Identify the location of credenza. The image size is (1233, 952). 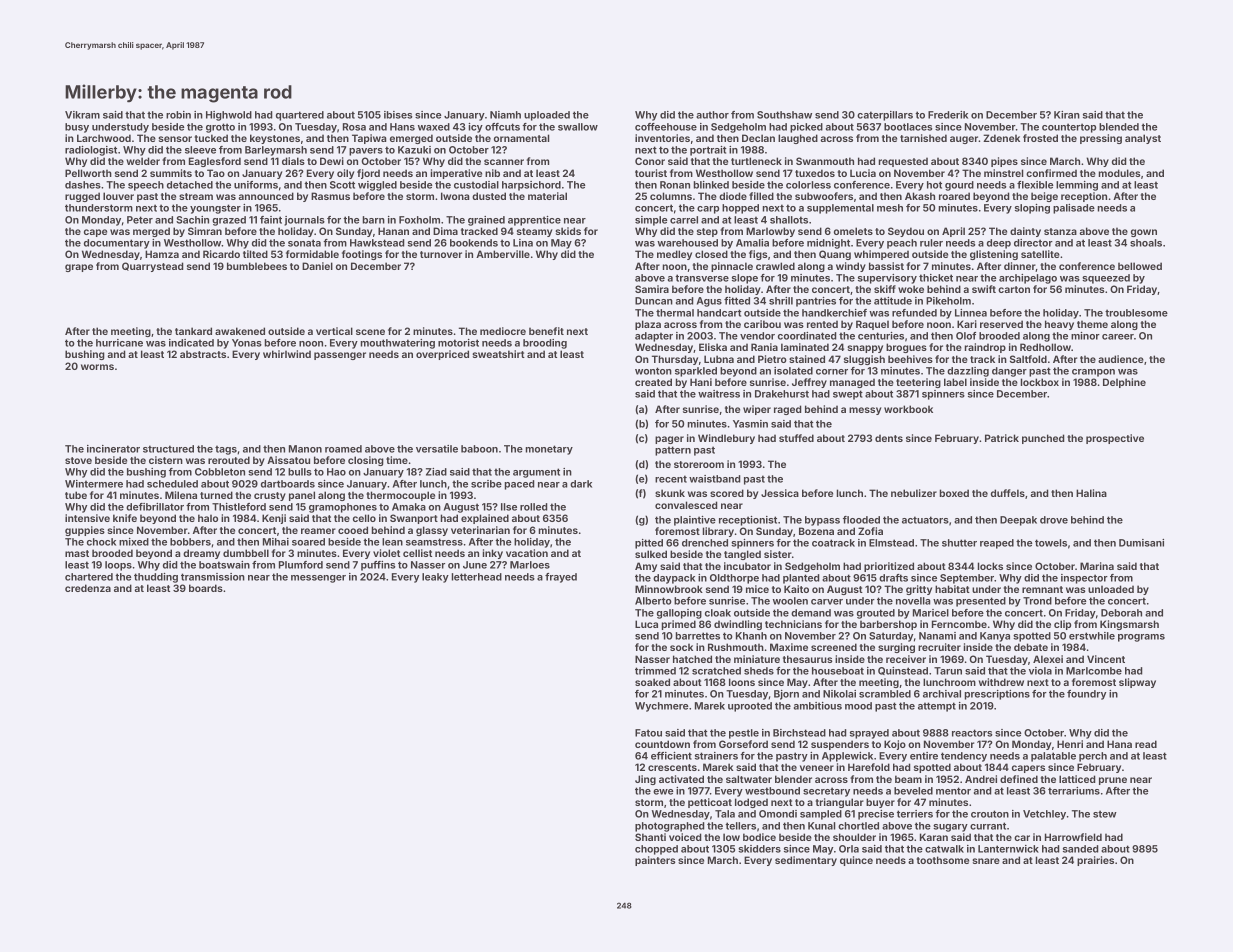
(88, 588).
